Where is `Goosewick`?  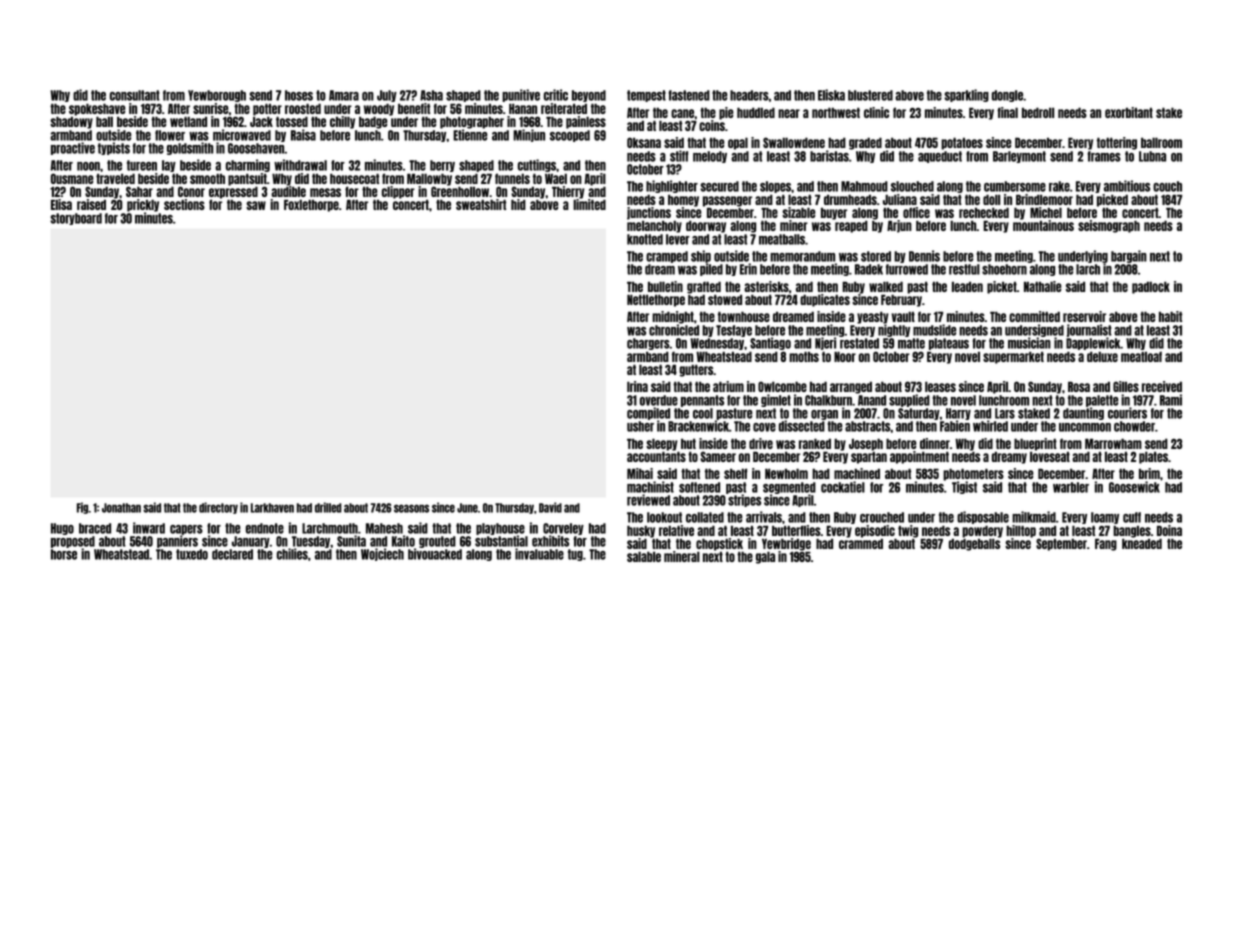 Goosewick is located at coordinates (1134, 487).
